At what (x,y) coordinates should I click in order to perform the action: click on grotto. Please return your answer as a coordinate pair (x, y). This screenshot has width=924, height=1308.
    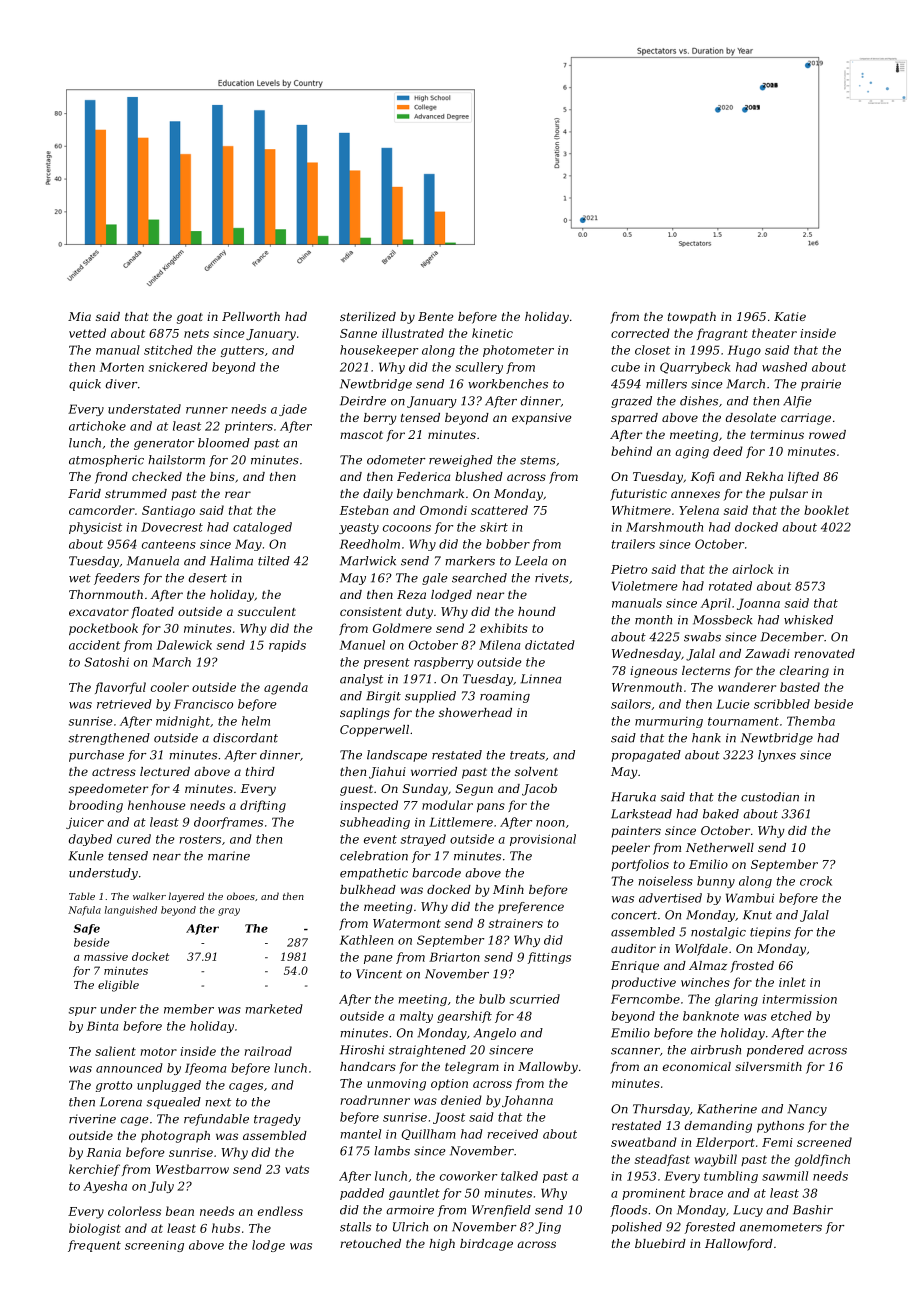
    Looking at the image, I should click on (114, 1086).
